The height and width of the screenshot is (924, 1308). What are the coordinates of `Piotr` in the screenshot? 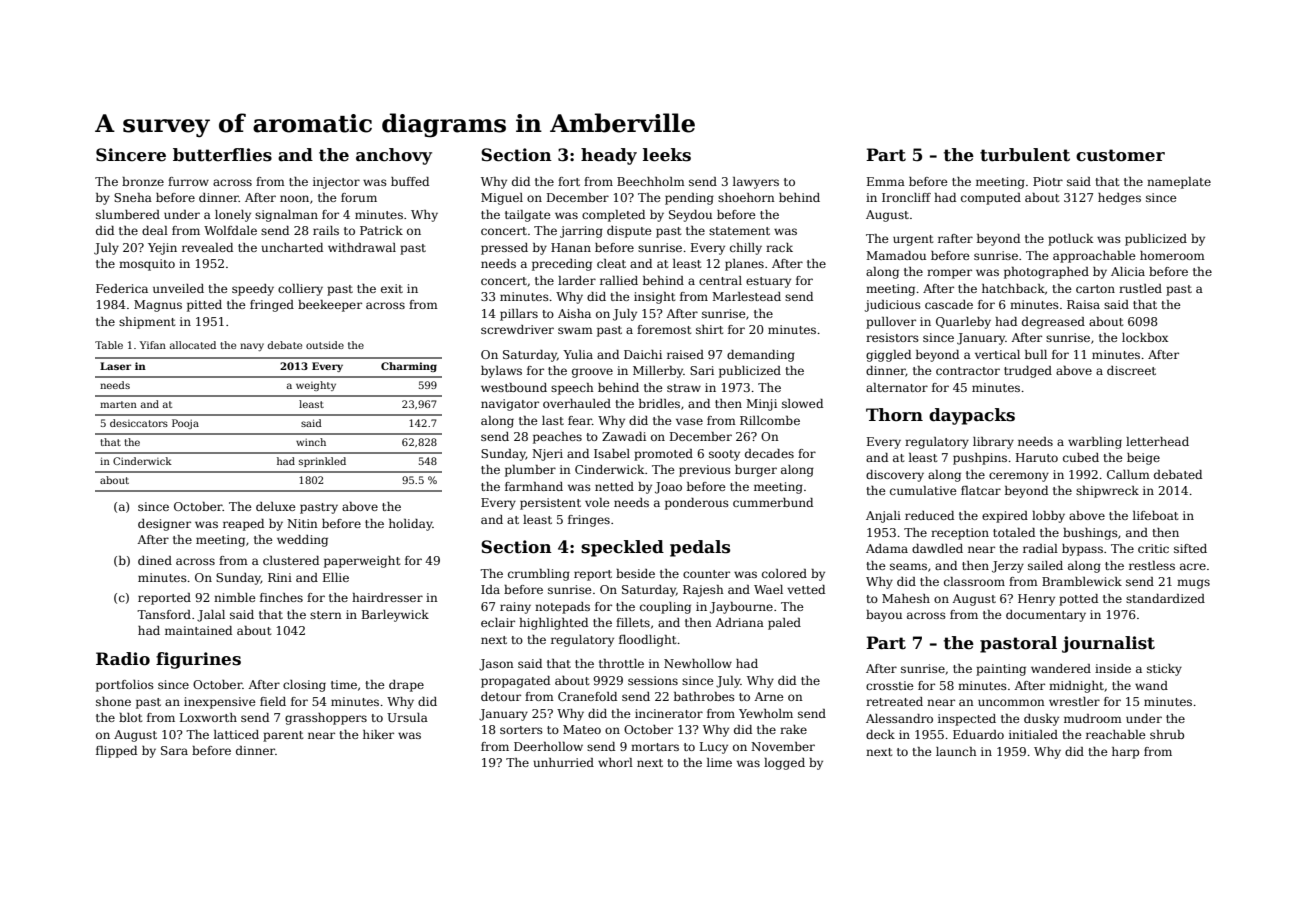 It's located at (1048, 181).
